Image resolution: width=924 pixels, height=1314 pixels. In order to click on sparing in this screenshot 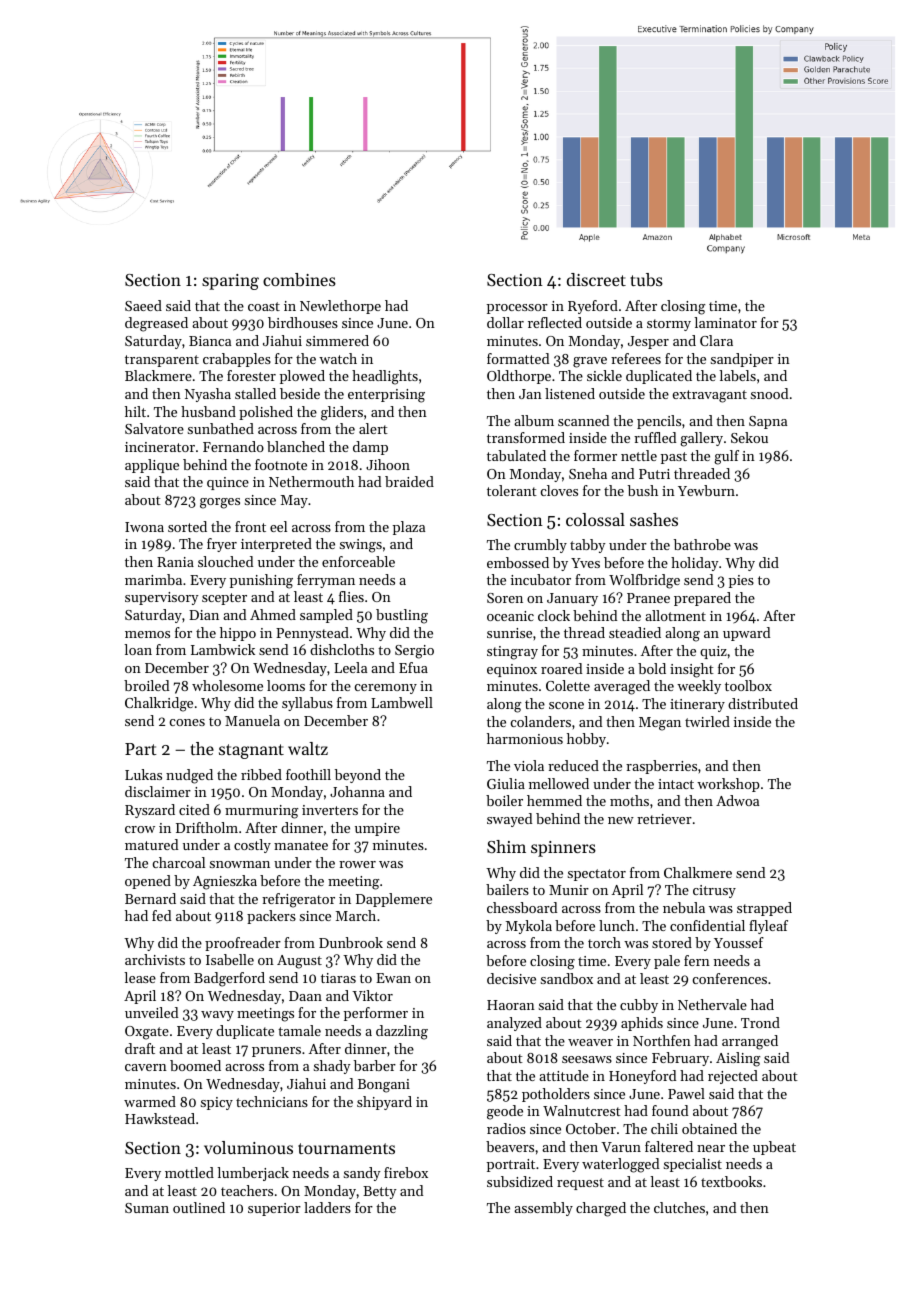, I will do `click(230, 282)`.
